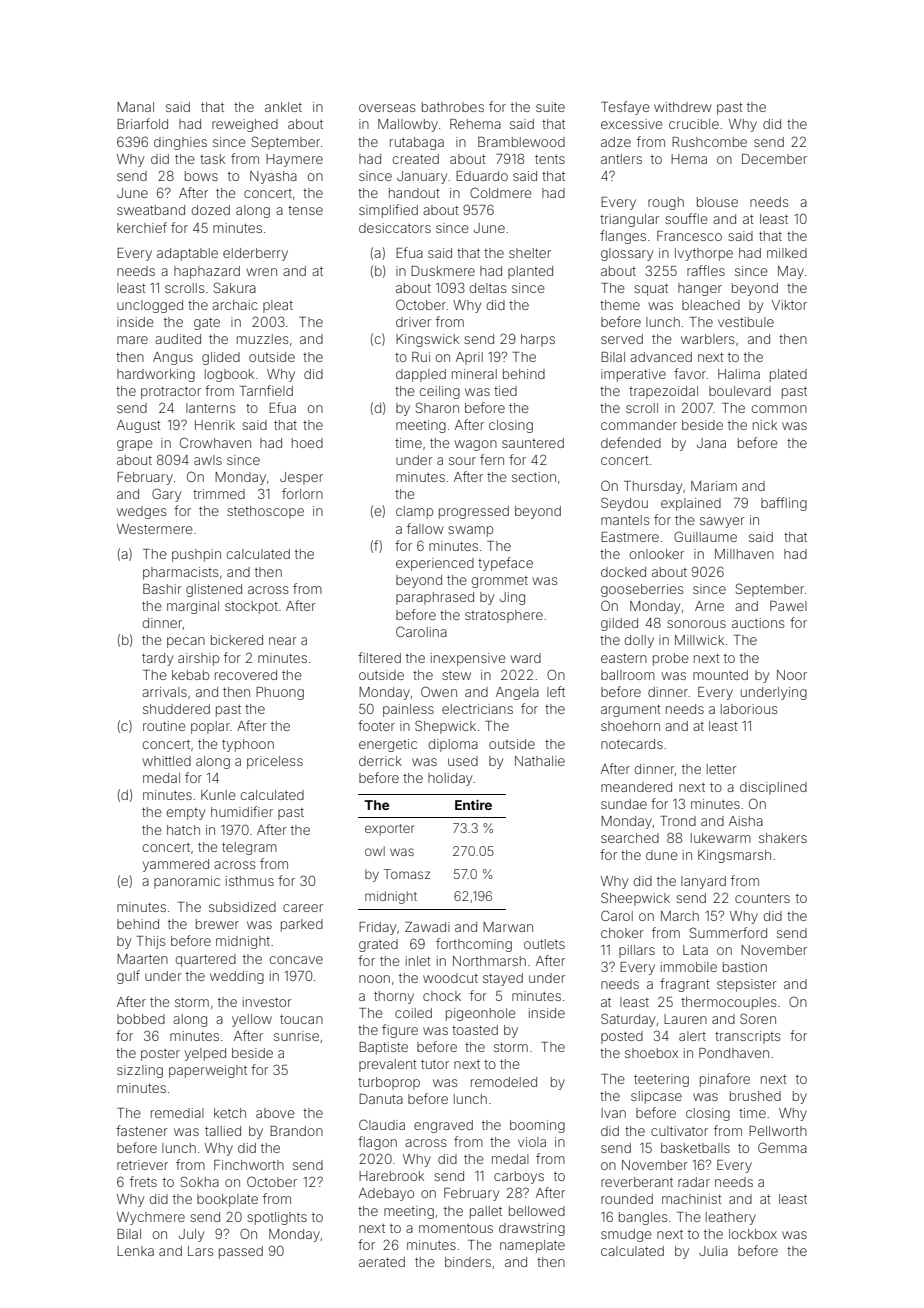  What do you see at coordinates (241, 1252) in the page?
I see `passed` at bounding box center [241, 1252].
